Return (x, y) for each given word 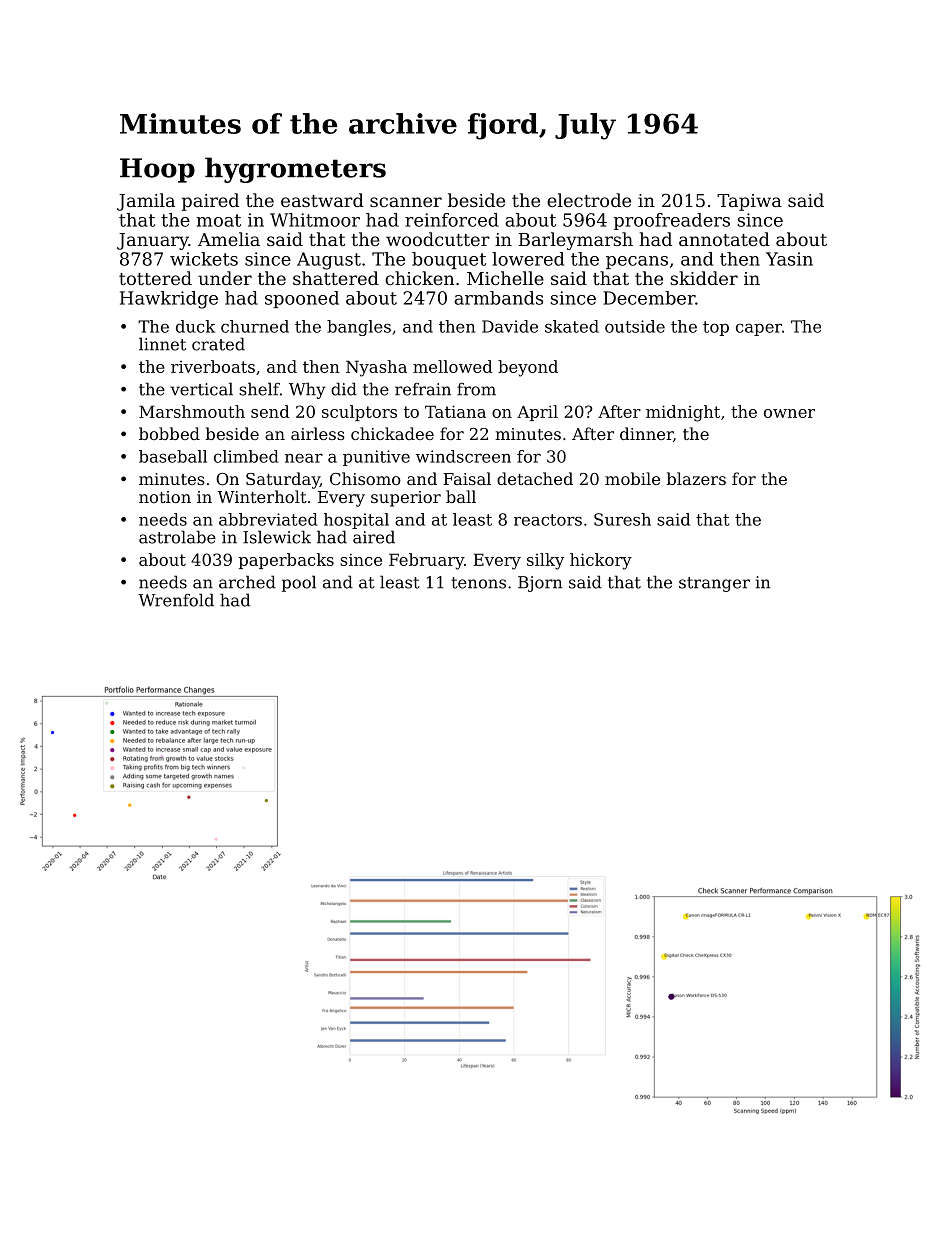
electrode (589, 200)
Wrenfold (176, 600)
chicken (420, 278)
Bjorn (540, 584)
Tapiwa (749, 202)
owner (789, 413)
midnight (683, 413)
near (304, 458)
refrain (423, 389)
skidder (704, 278)
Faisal (467, 478)
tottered (155, 278)
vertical (201, 389)
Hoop (157, 170)
